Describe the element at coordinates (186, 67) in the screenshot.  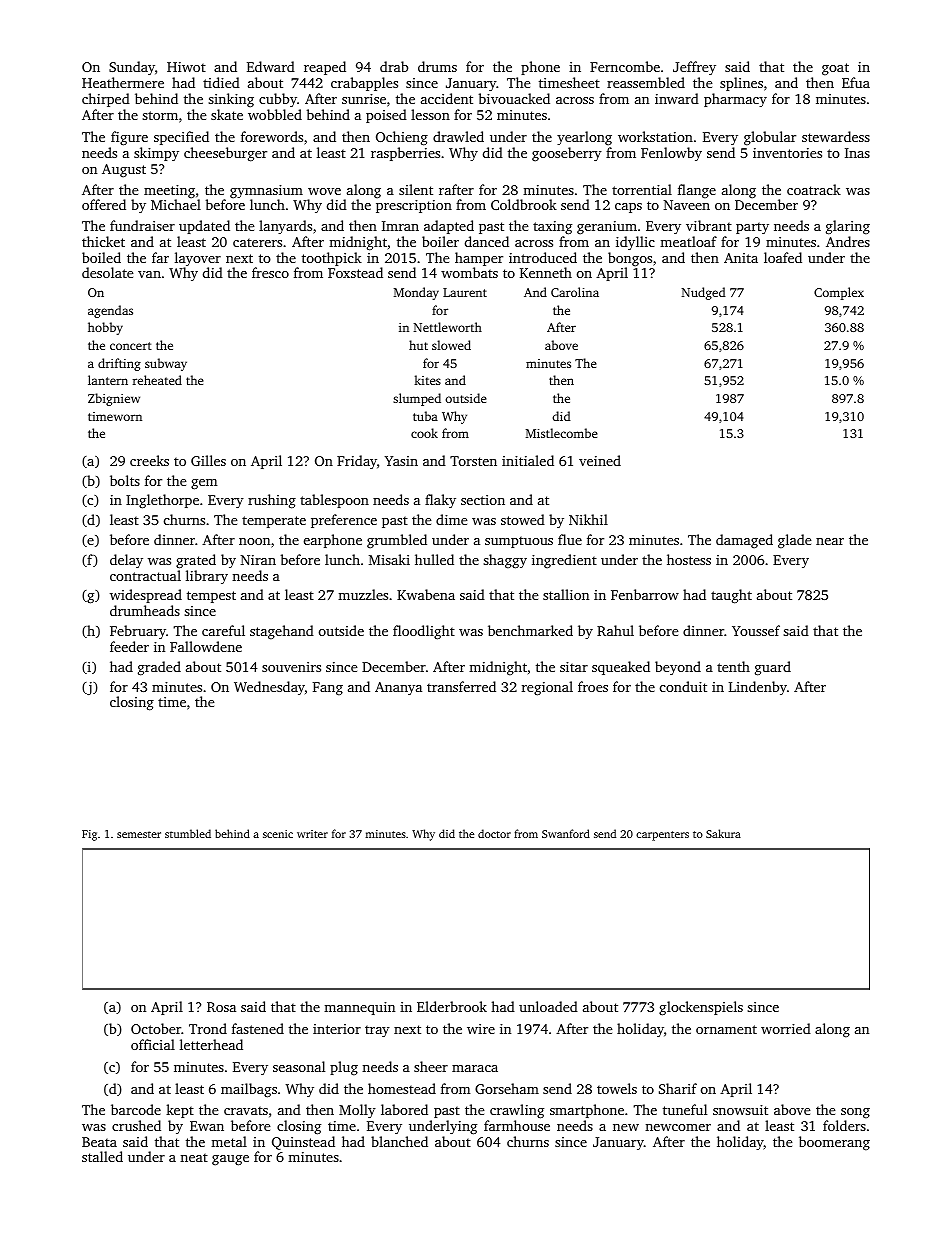
I see `Hiwot` at that location.
